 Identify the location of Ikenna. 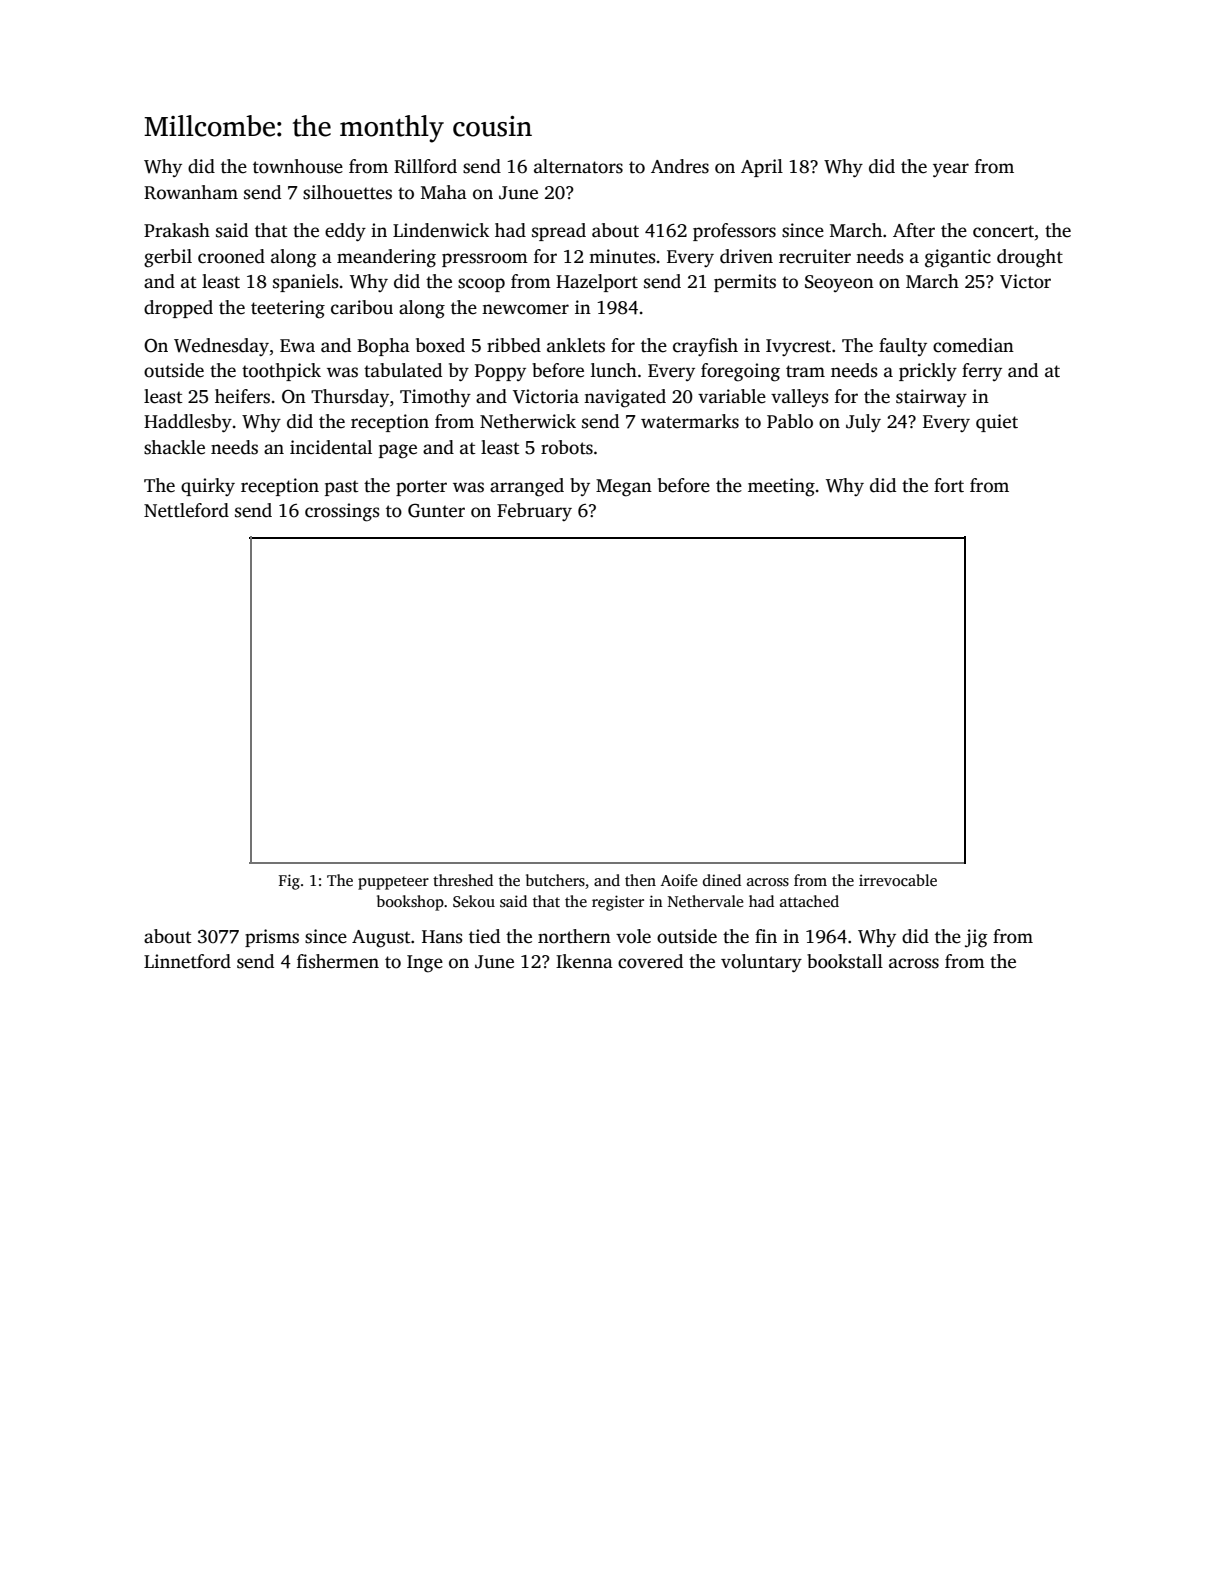
(584, 961).
